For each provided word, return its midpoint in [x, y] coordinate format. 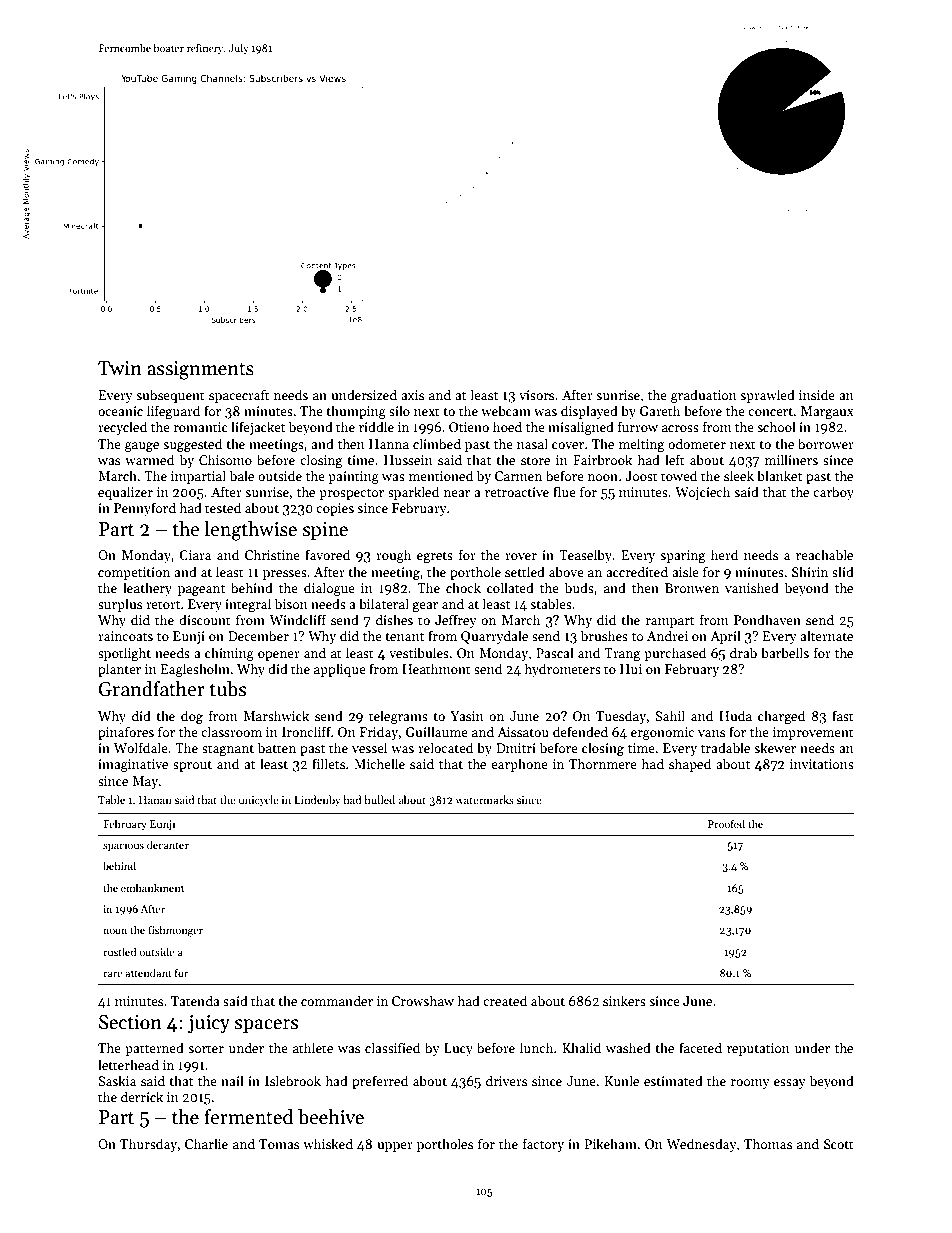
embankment [152, 887]
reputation [758, 1049]
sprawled [767, 396]
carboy [833, 493]
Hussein [408, 460]
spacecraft [239, 396]
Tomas [279, 1144]
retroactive [517, 492]
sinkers [624, 1000]
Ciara [195, 555]
